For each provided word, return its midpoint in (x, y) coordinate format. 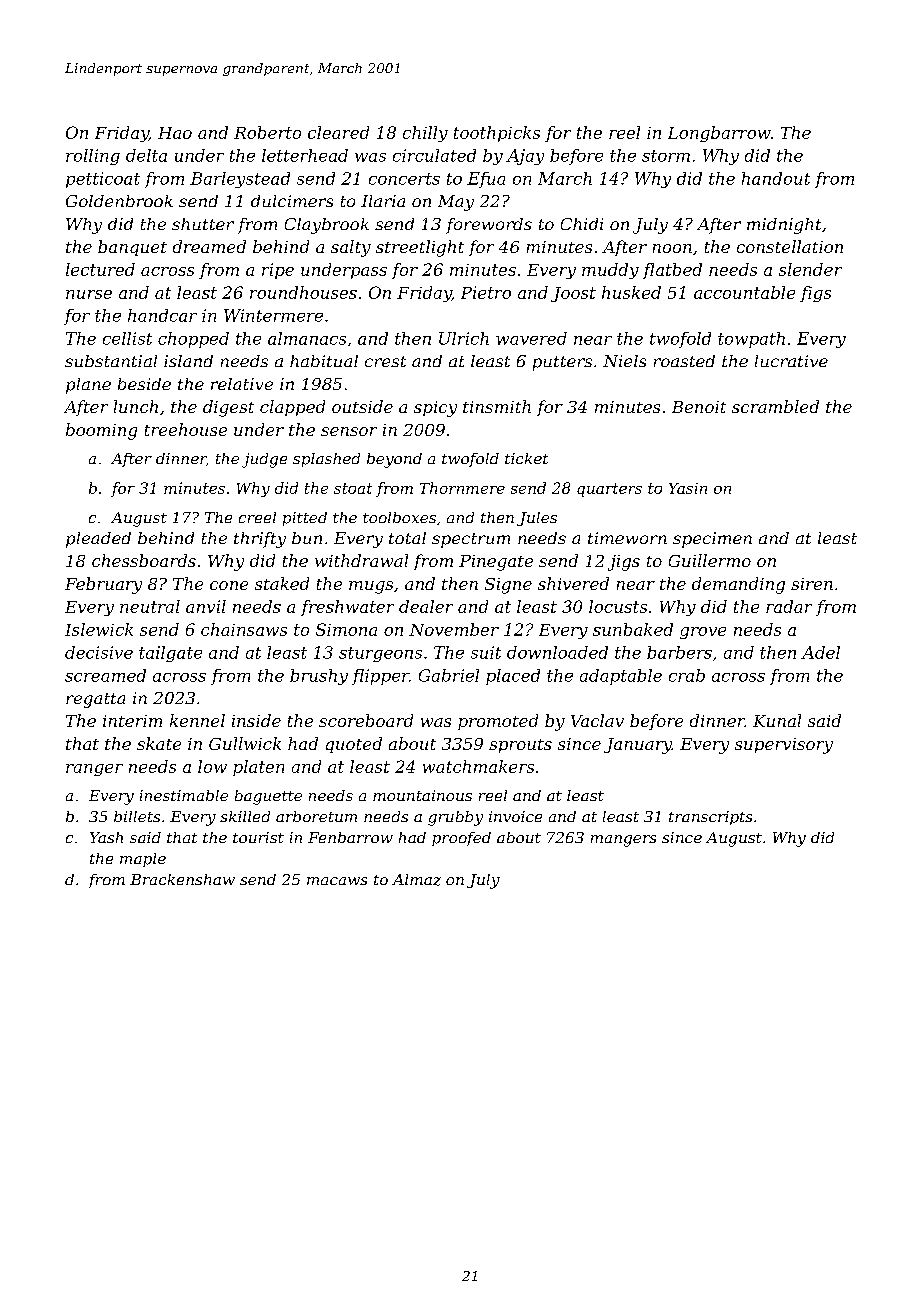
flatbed (672, 271)
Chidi (582, 224)
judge (264, 460)
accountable (744, 292)
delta (146, 155)
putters (562, 363)
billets (137, 816)
